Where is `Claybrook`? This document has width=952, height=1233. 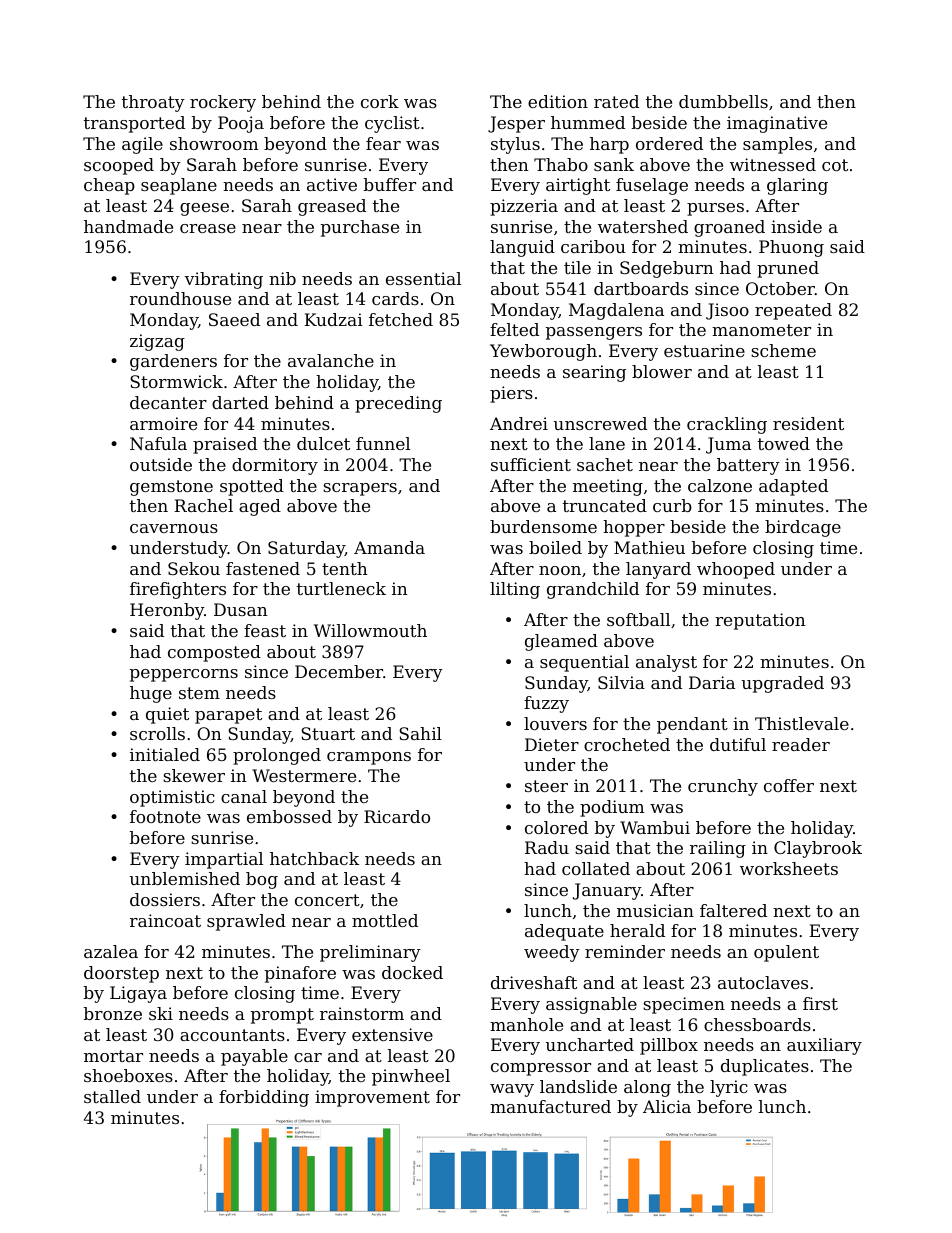
Claybrook is located at coordinates (818, 849).
